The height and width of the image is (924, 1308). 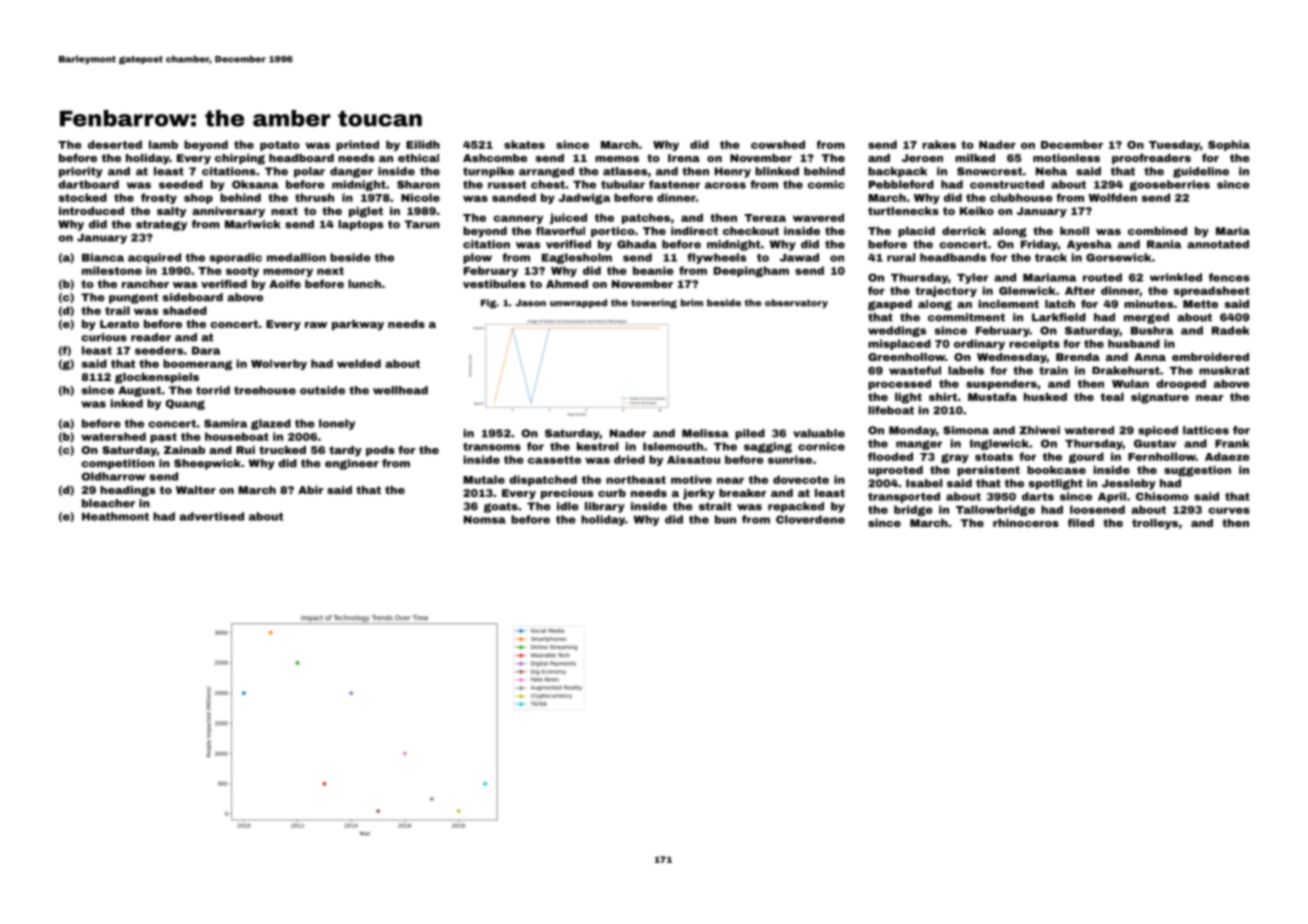 I want to click on deserted, so click(x=115, y=144).
